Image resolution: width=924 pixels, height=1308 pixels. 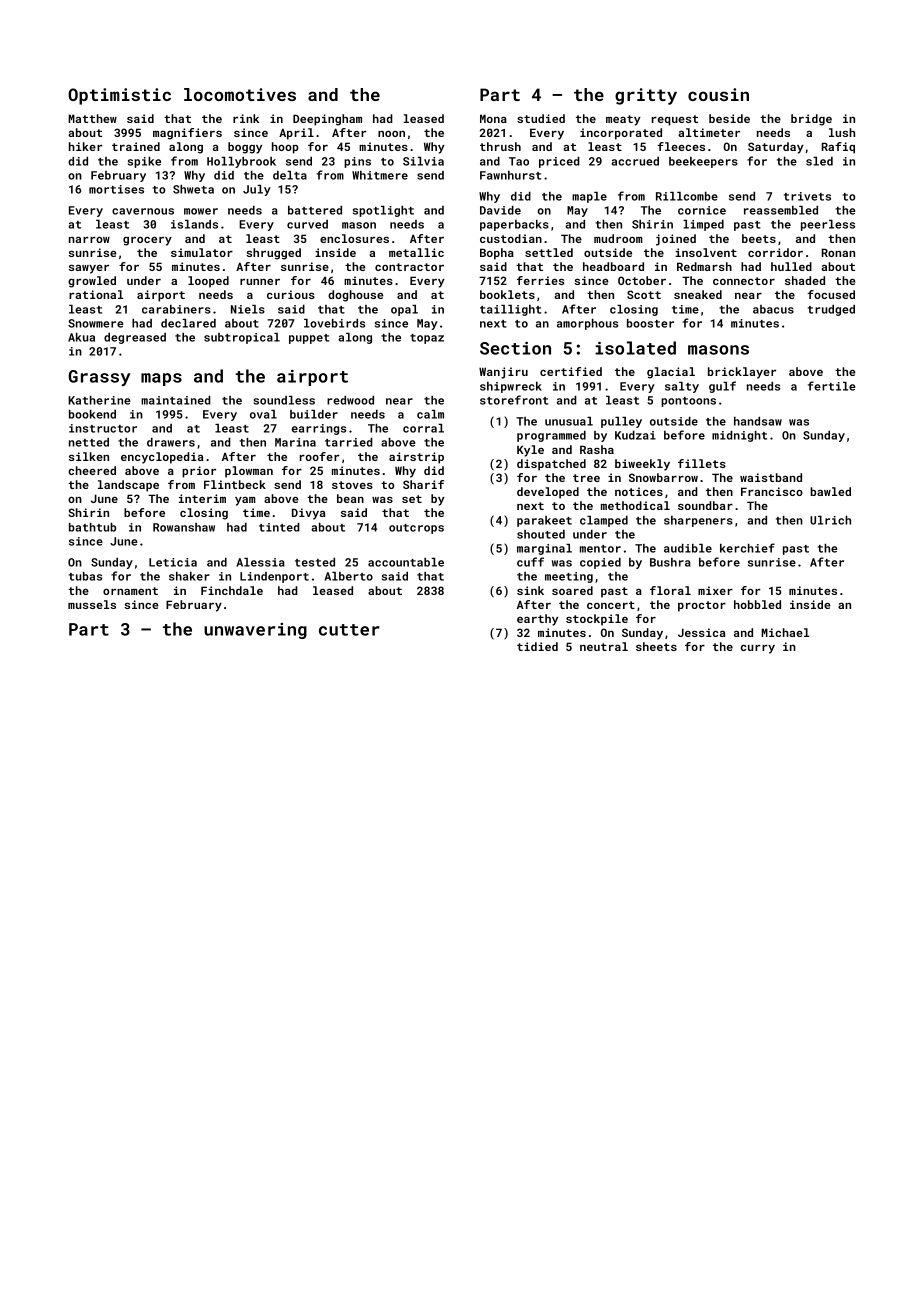 What do you see at coordinates (493, 118) in the screenshot?
I see `Mona` at bounding box center [493, 118].
